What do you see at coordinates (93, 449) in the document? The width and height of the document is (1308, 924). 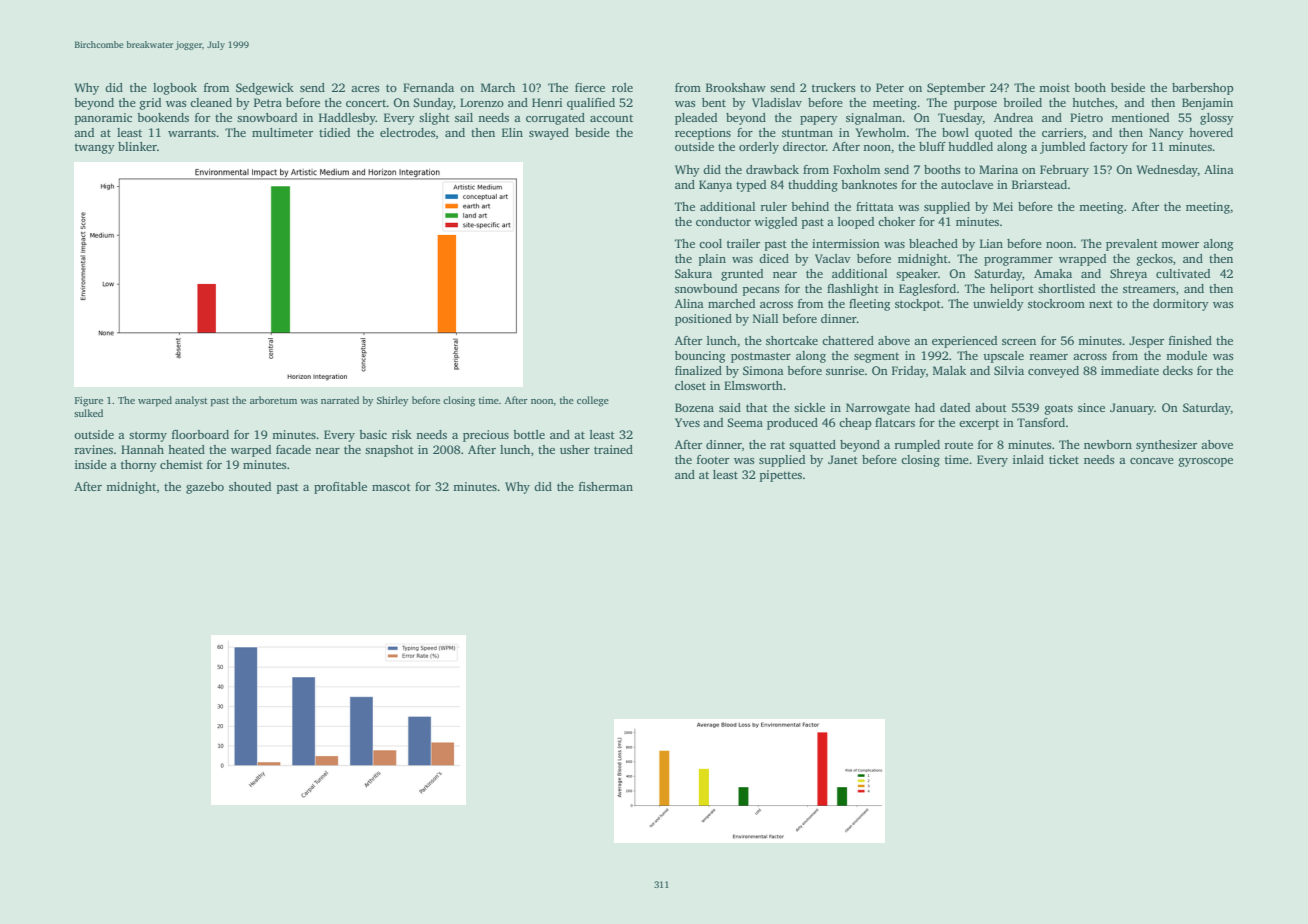 I see `ravines` at bounding box center [93, 449].
